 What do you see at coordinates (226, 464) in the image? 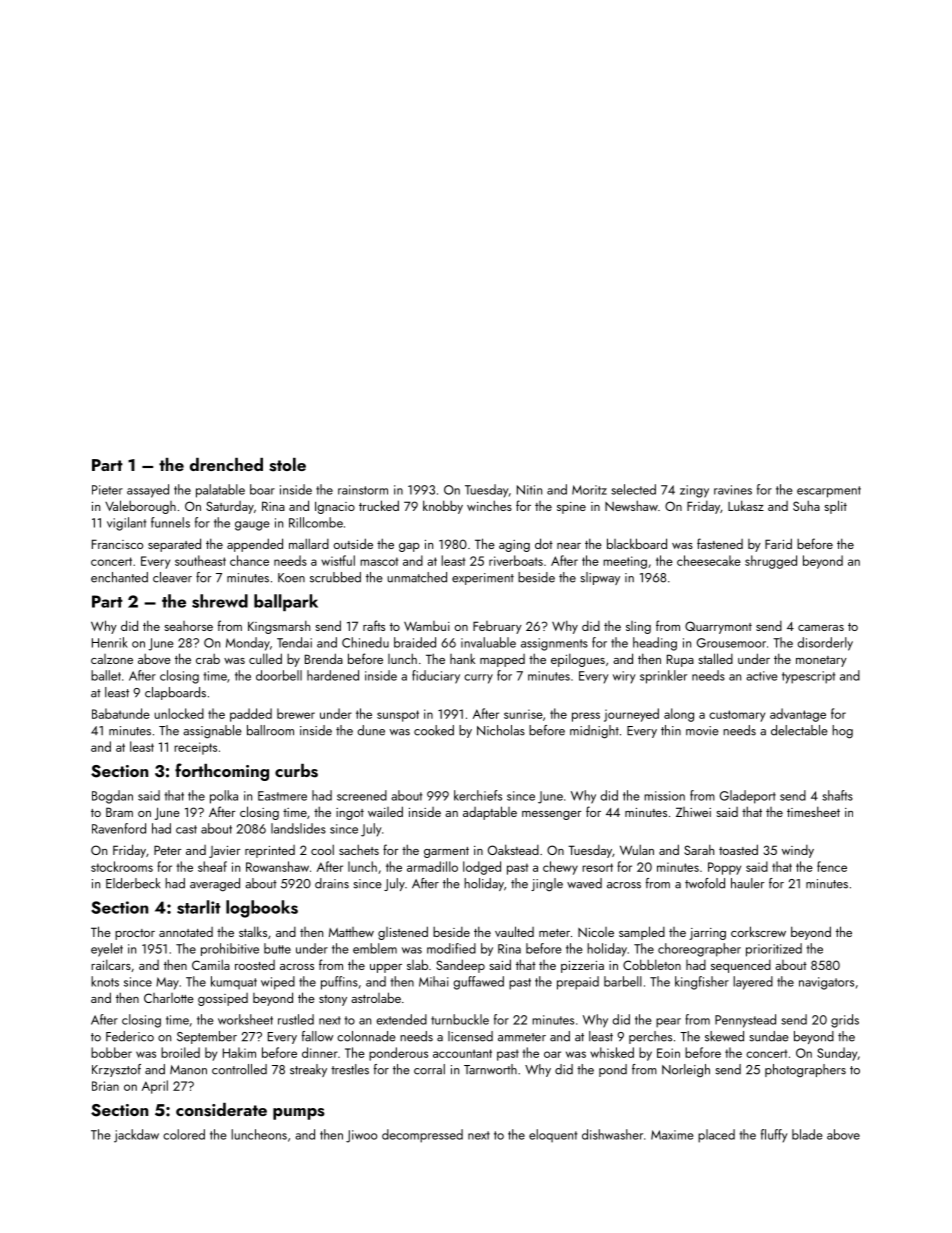
I see `drenched` at bounding box center [226, 464].
